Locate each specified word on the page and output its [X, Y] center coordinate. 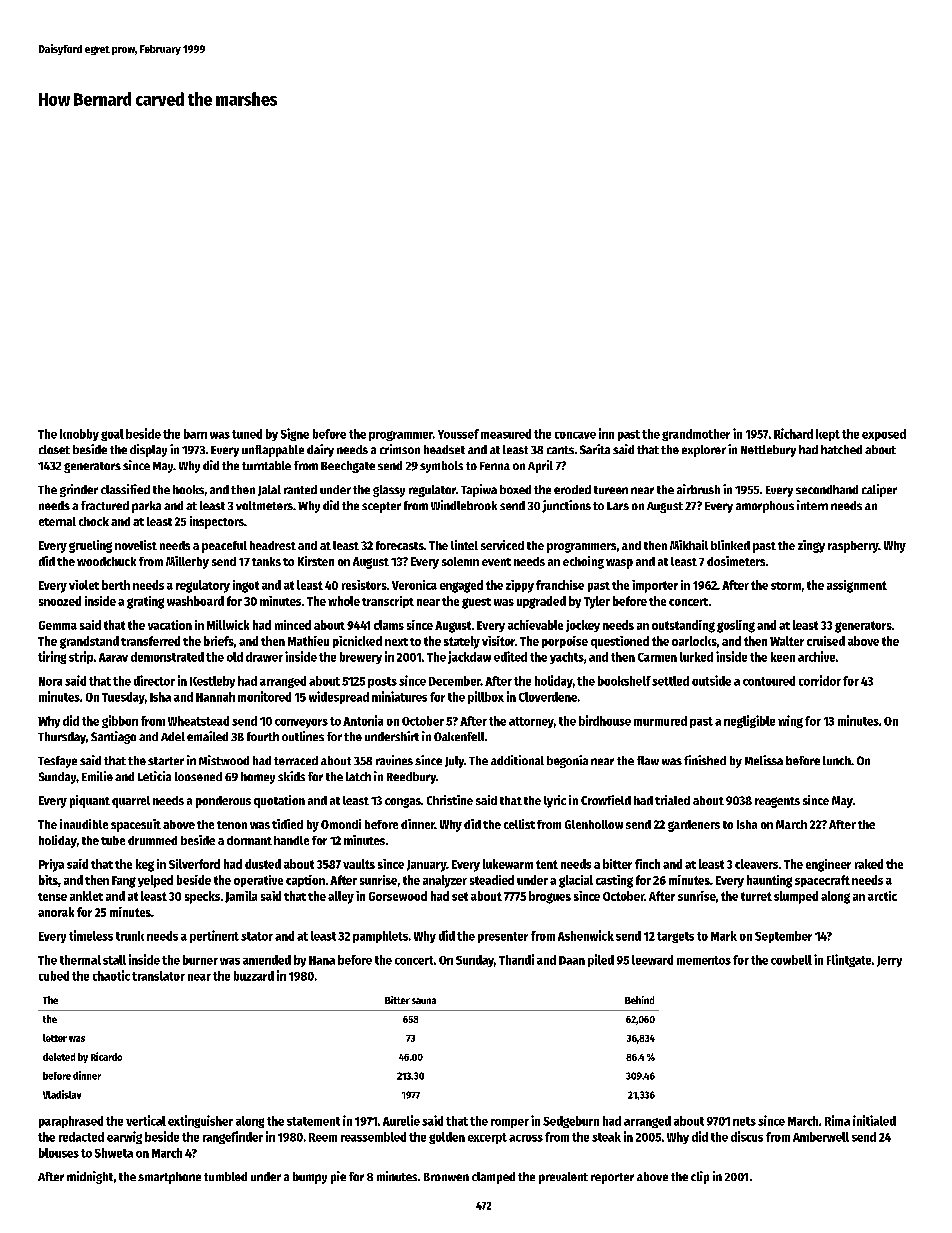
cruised [826, 641]
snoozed [60, 601]
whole [344, 601]
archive [816, 656]
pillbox [486, 697]
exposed [884, 435]
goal [112, 435]
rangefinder [233, 1137]
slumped [796, 897]
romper [510, 1123]
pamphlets [380, 937]
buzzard [254, 976]
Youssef [458, 434]
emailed [207, 736]
